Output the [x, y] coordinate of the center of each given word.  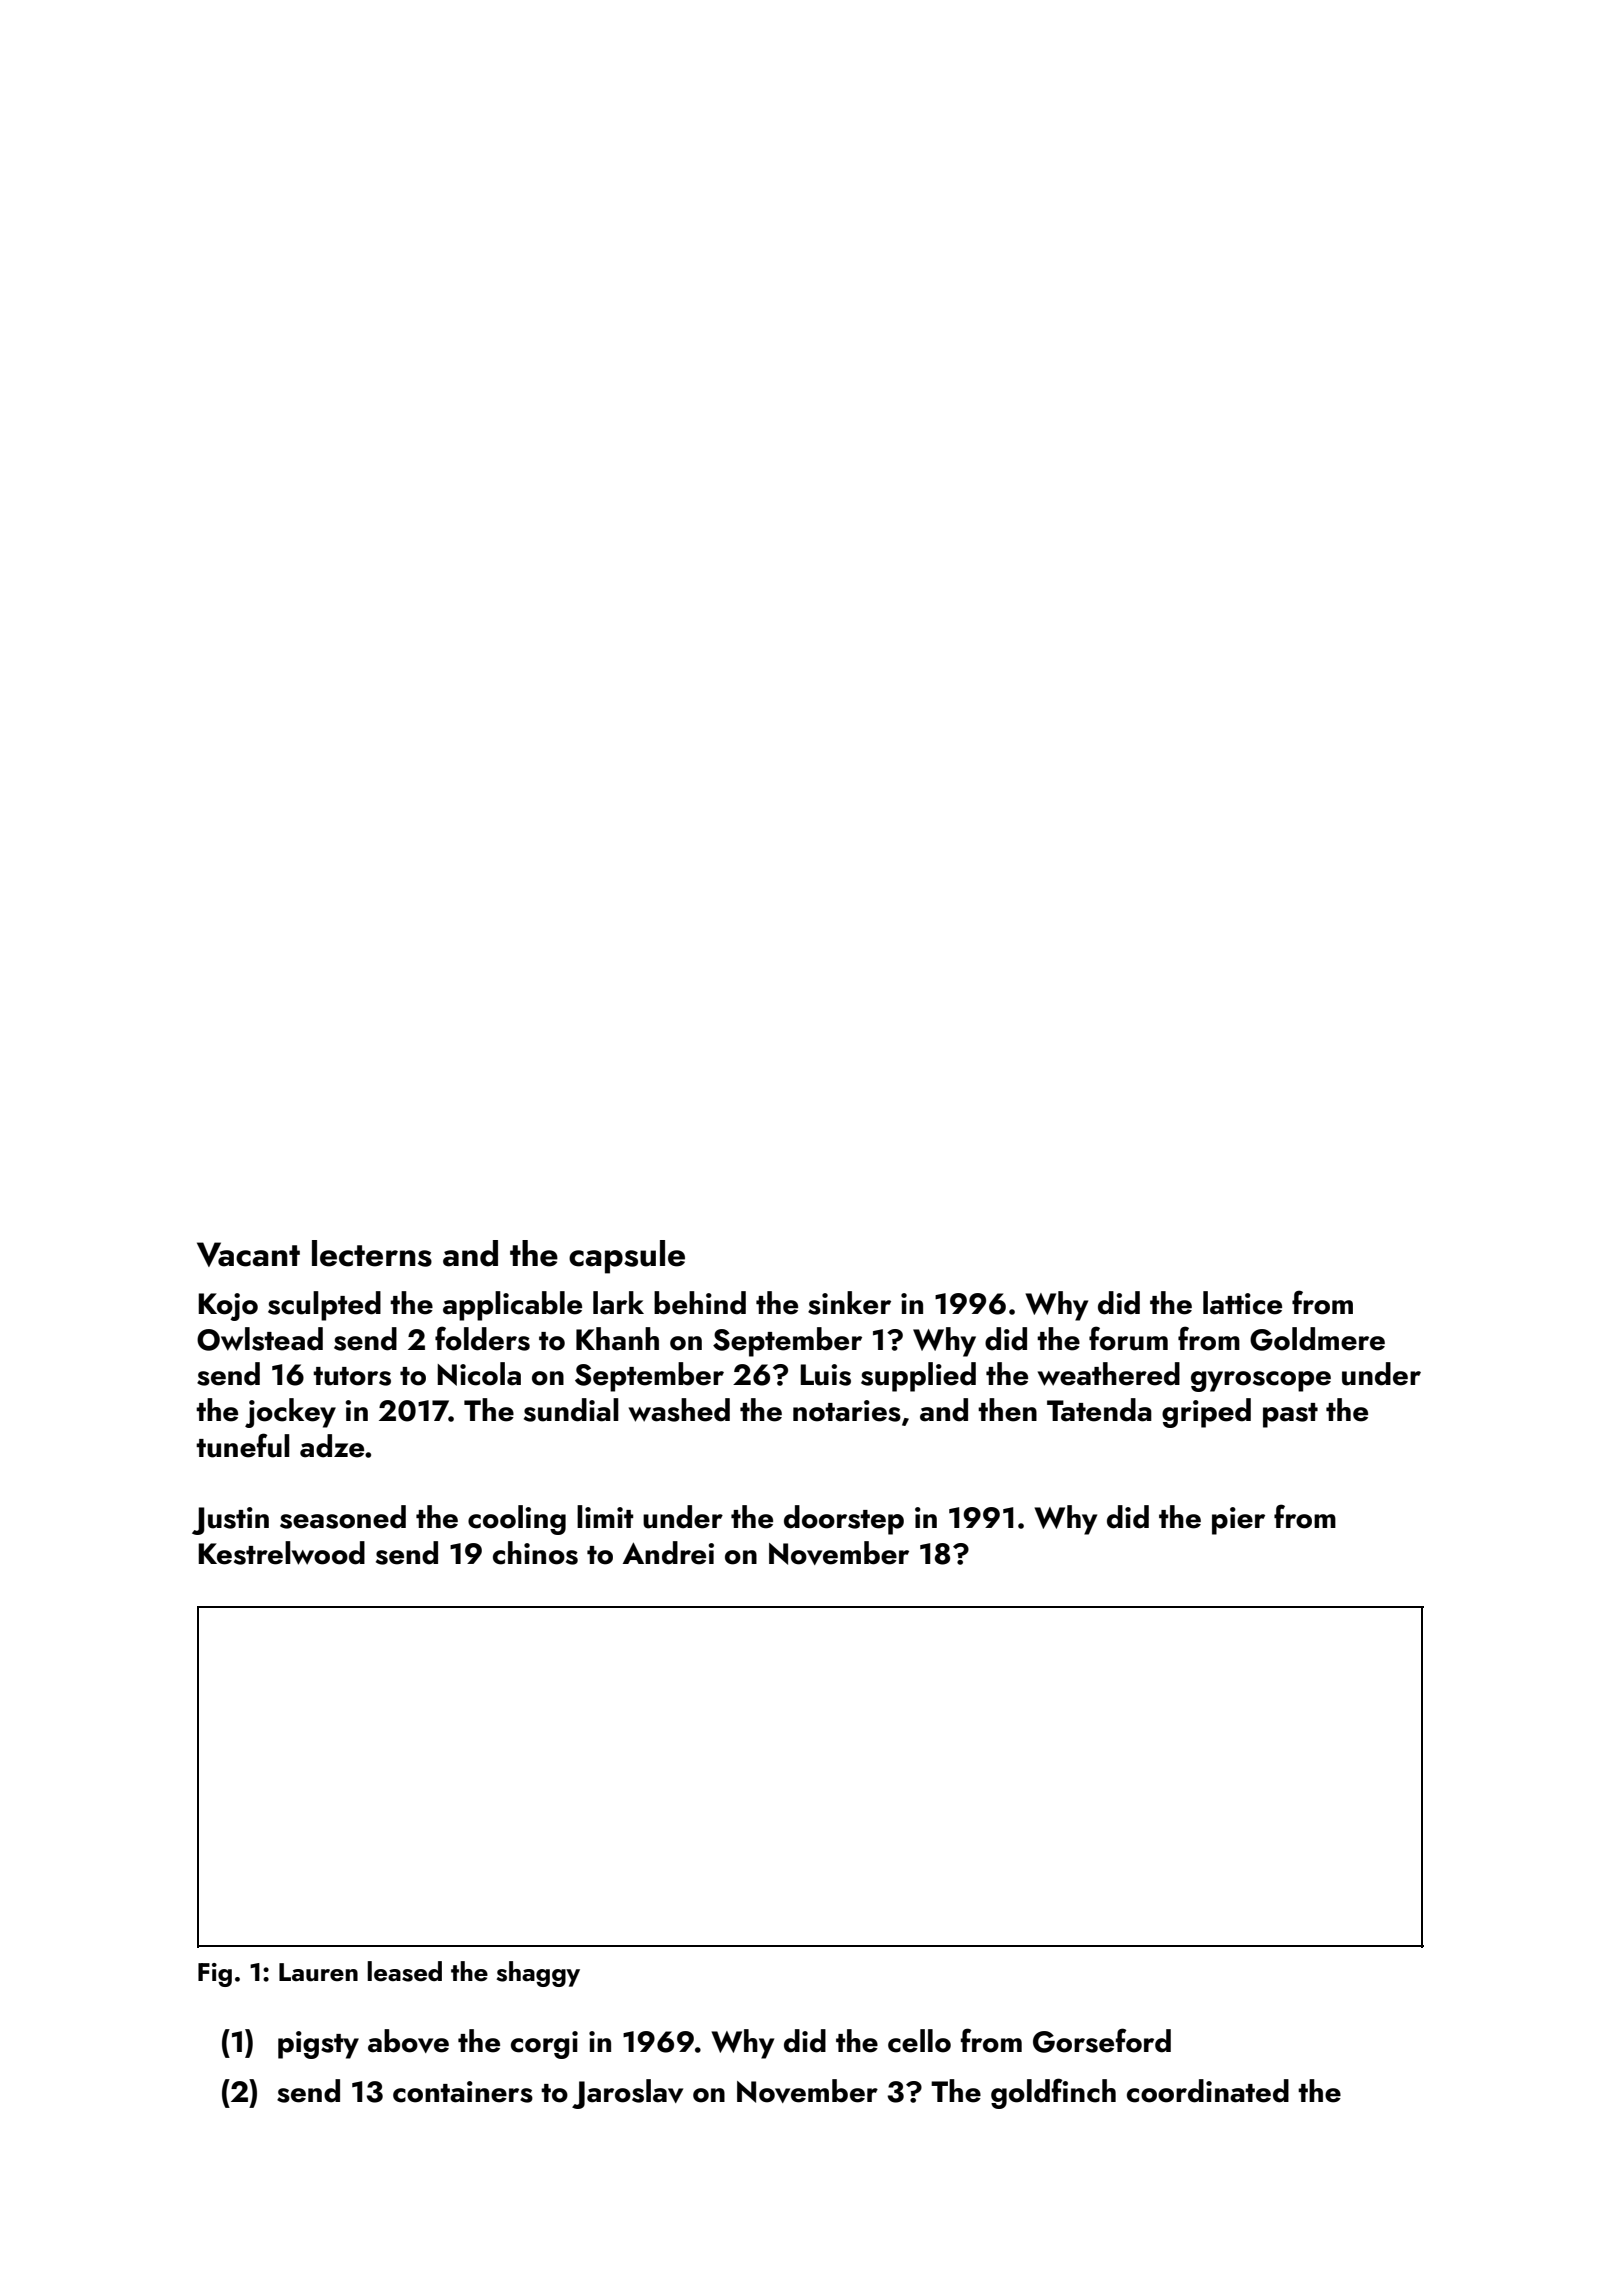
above [408, 2041]
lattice [1242, 1303]
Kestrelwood [281, 1553]
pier [1238, 1521]
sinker [849, 1303]
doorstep [844, 1520]
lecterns [372, 1253]
